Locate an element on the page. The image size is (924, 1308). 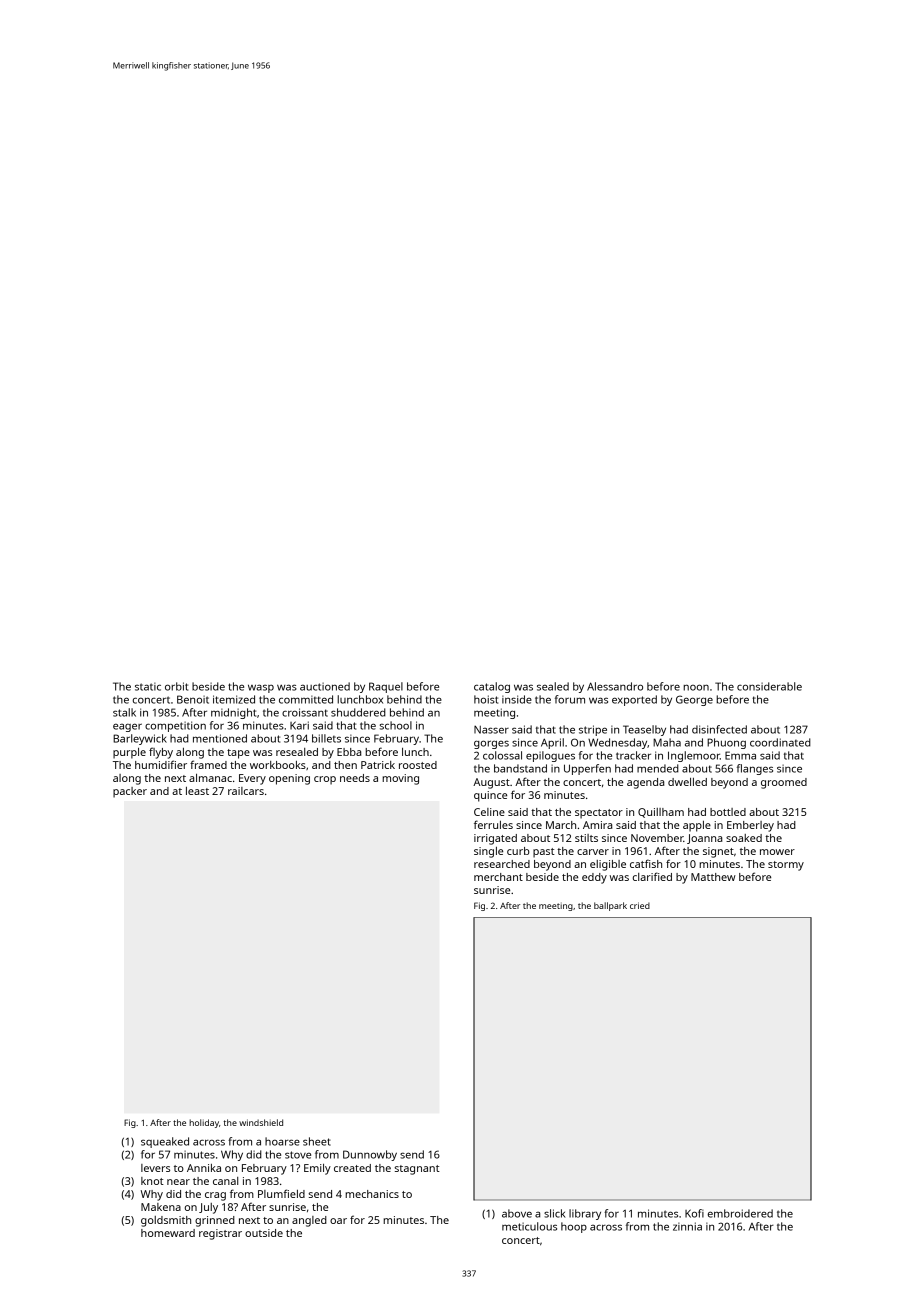
considerable is located at coordinates (769, 686).
